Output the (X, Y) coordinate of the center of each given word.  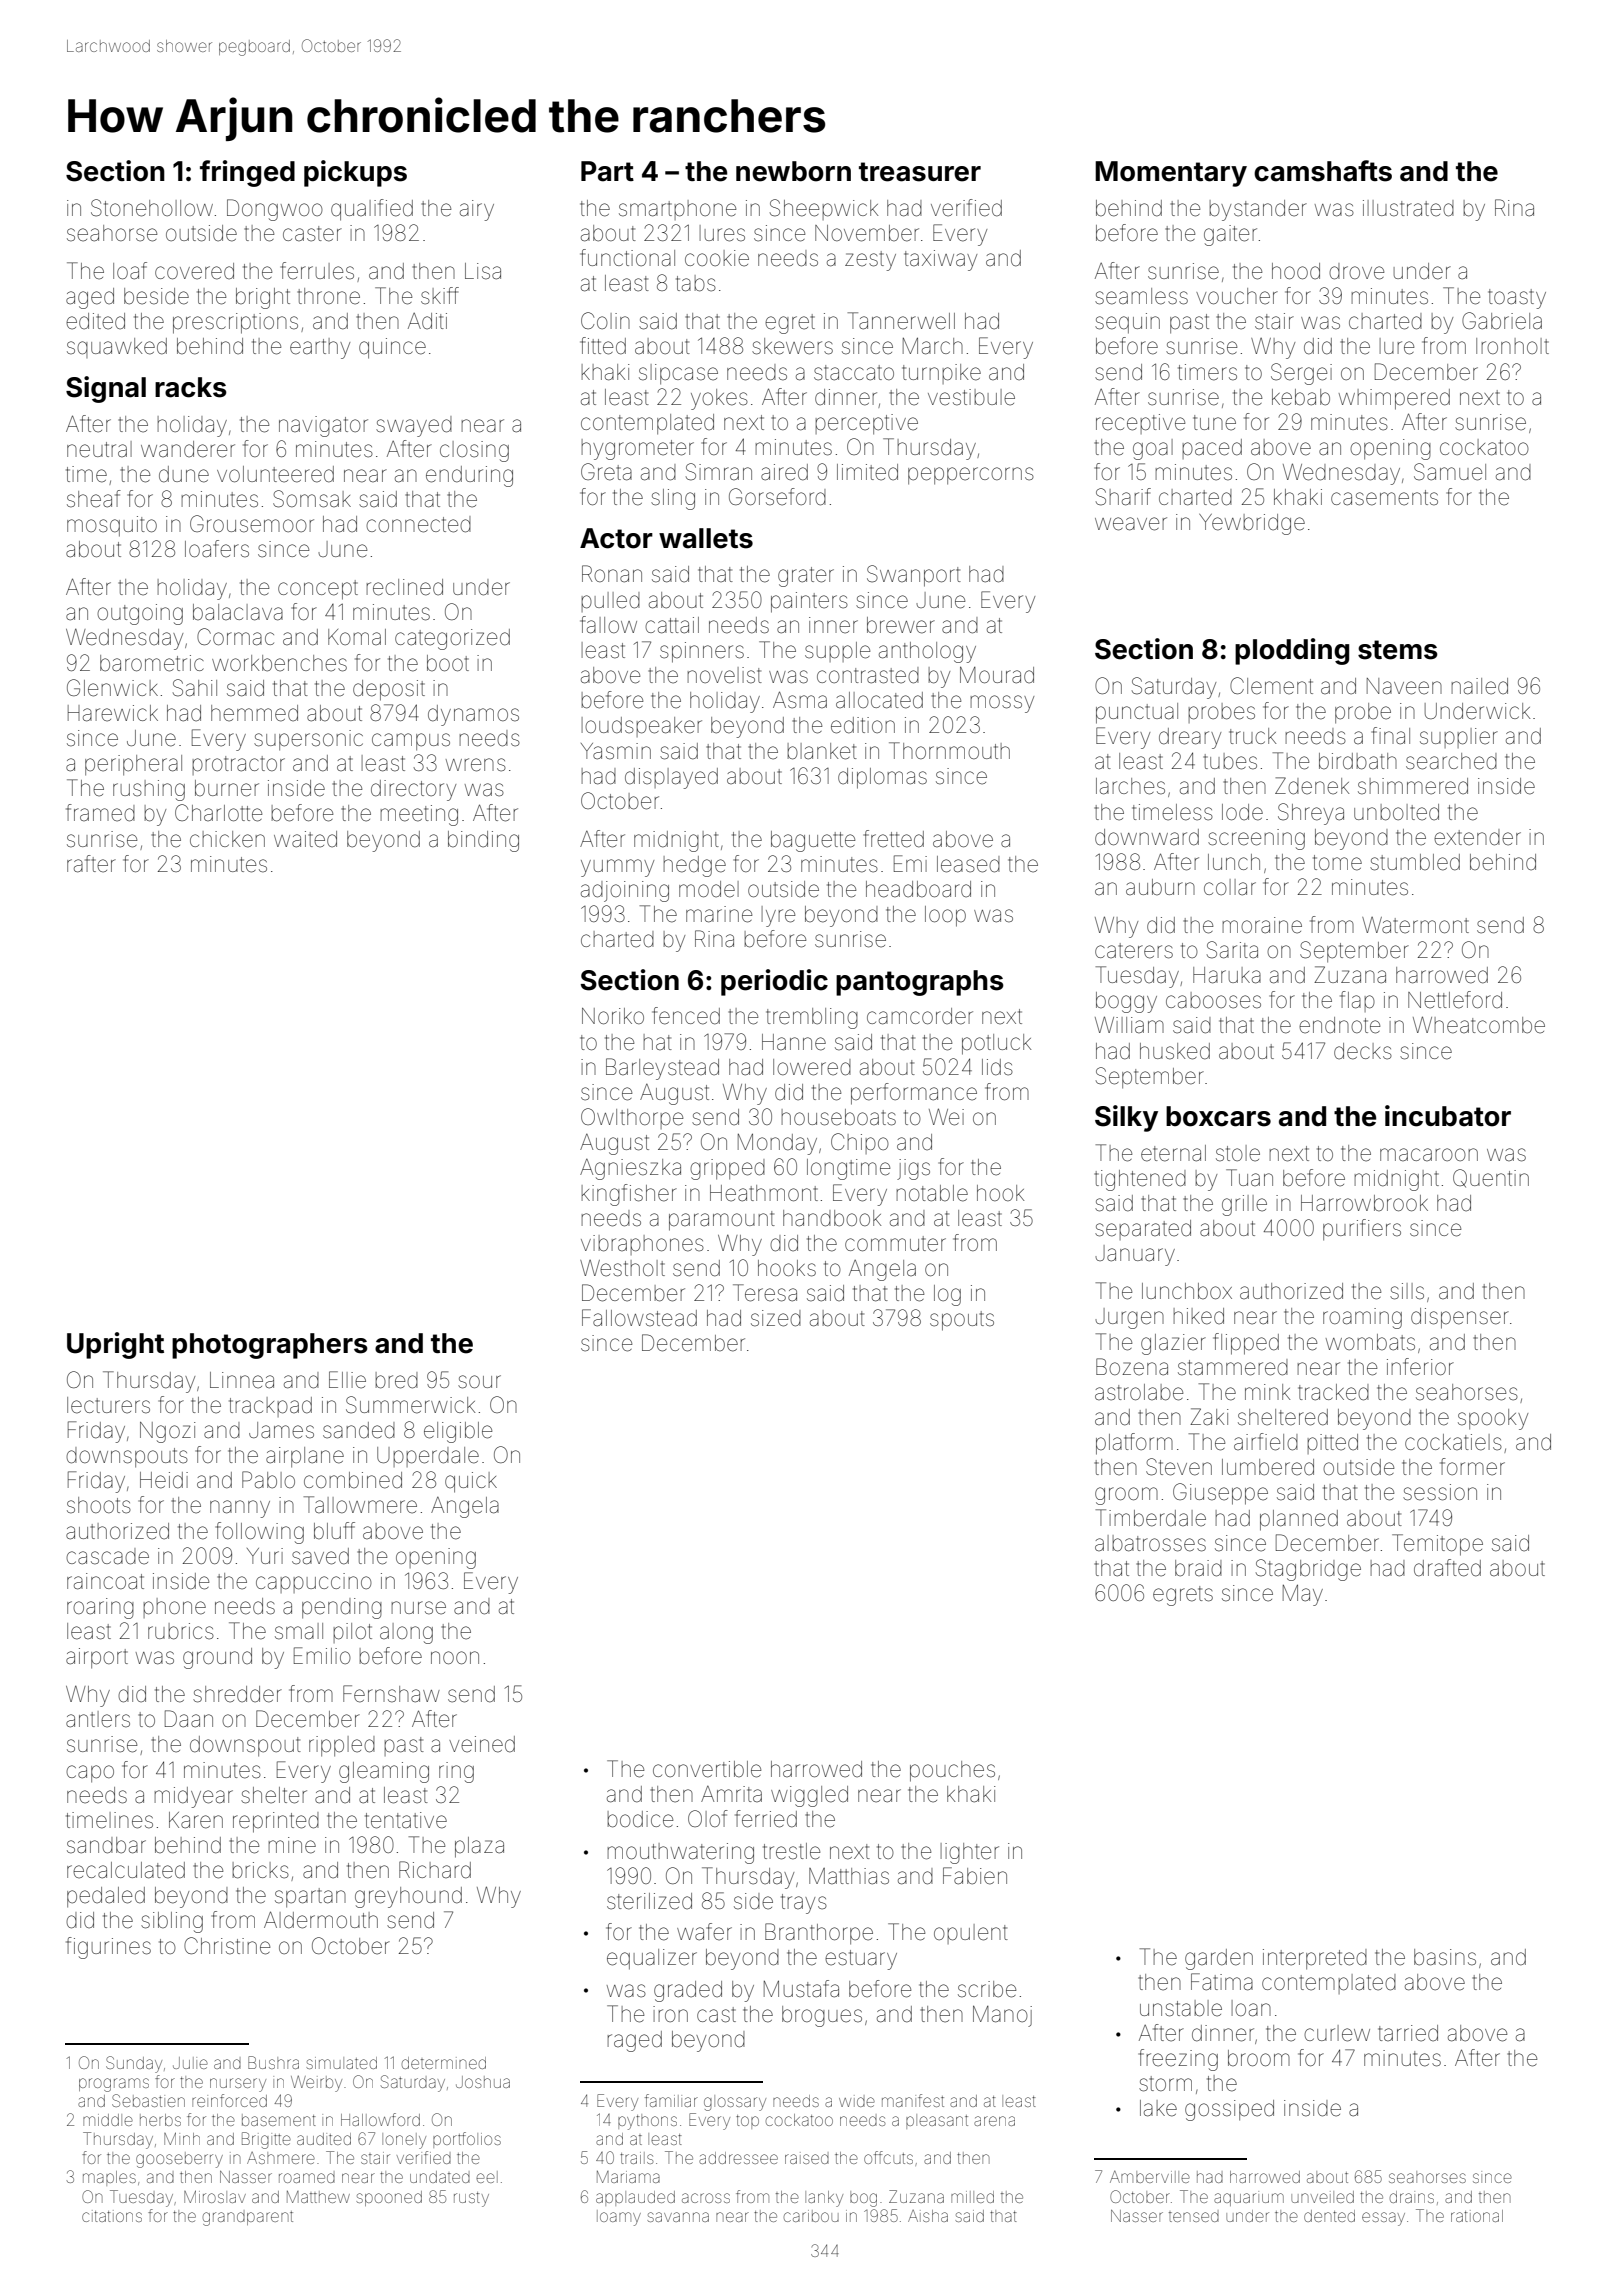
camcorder (920, 1016)
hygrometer (638, 449)
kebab (1301, 397)
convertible (707, 1769)
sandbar (106, 1845)
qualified (372, 210)
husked (1175, 1051)
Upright (115, 1345)
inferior (1420, 1367)
